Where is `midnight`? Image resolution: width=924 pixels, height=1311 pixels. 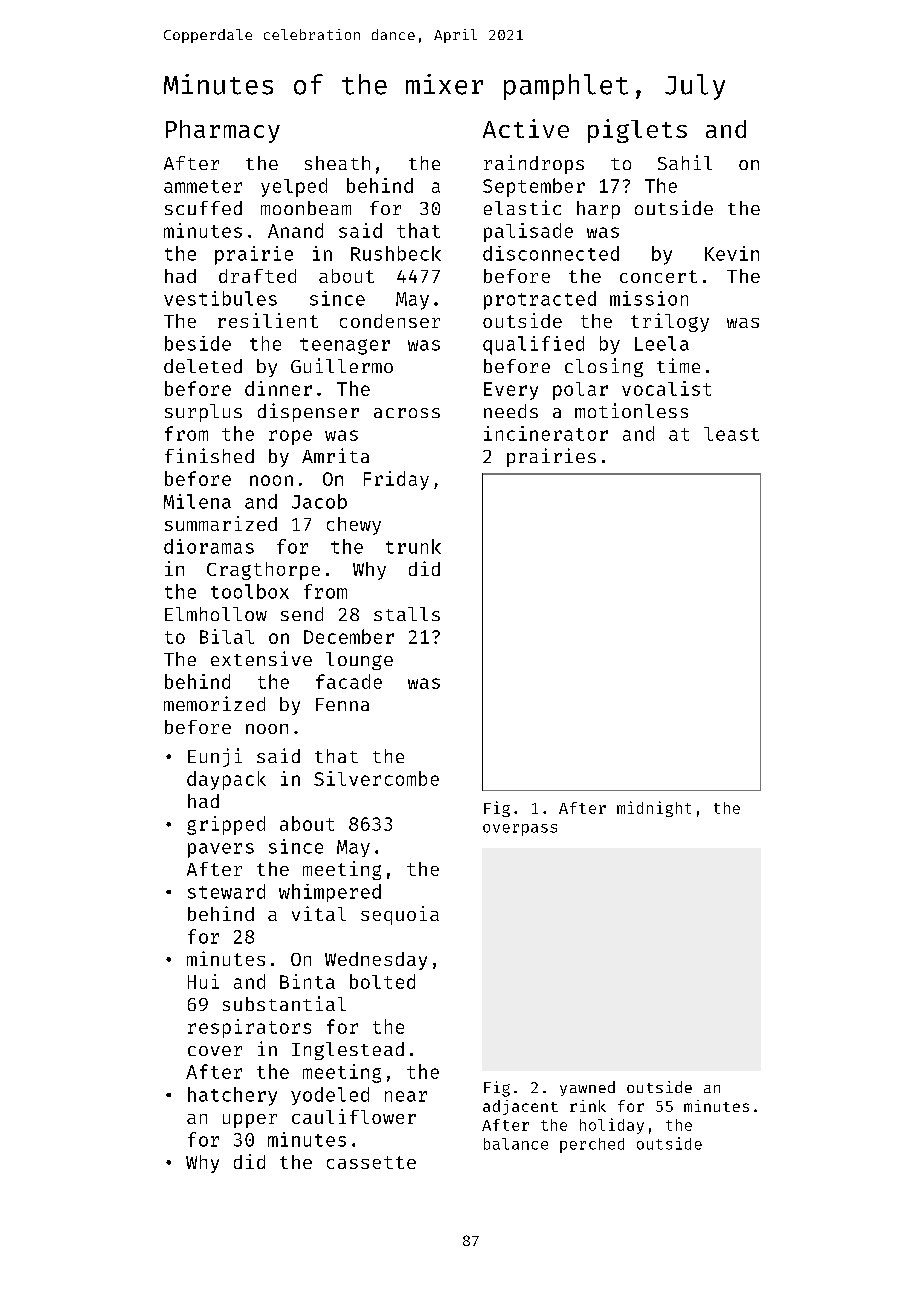 midnight is located at coordinates (654, 809).
